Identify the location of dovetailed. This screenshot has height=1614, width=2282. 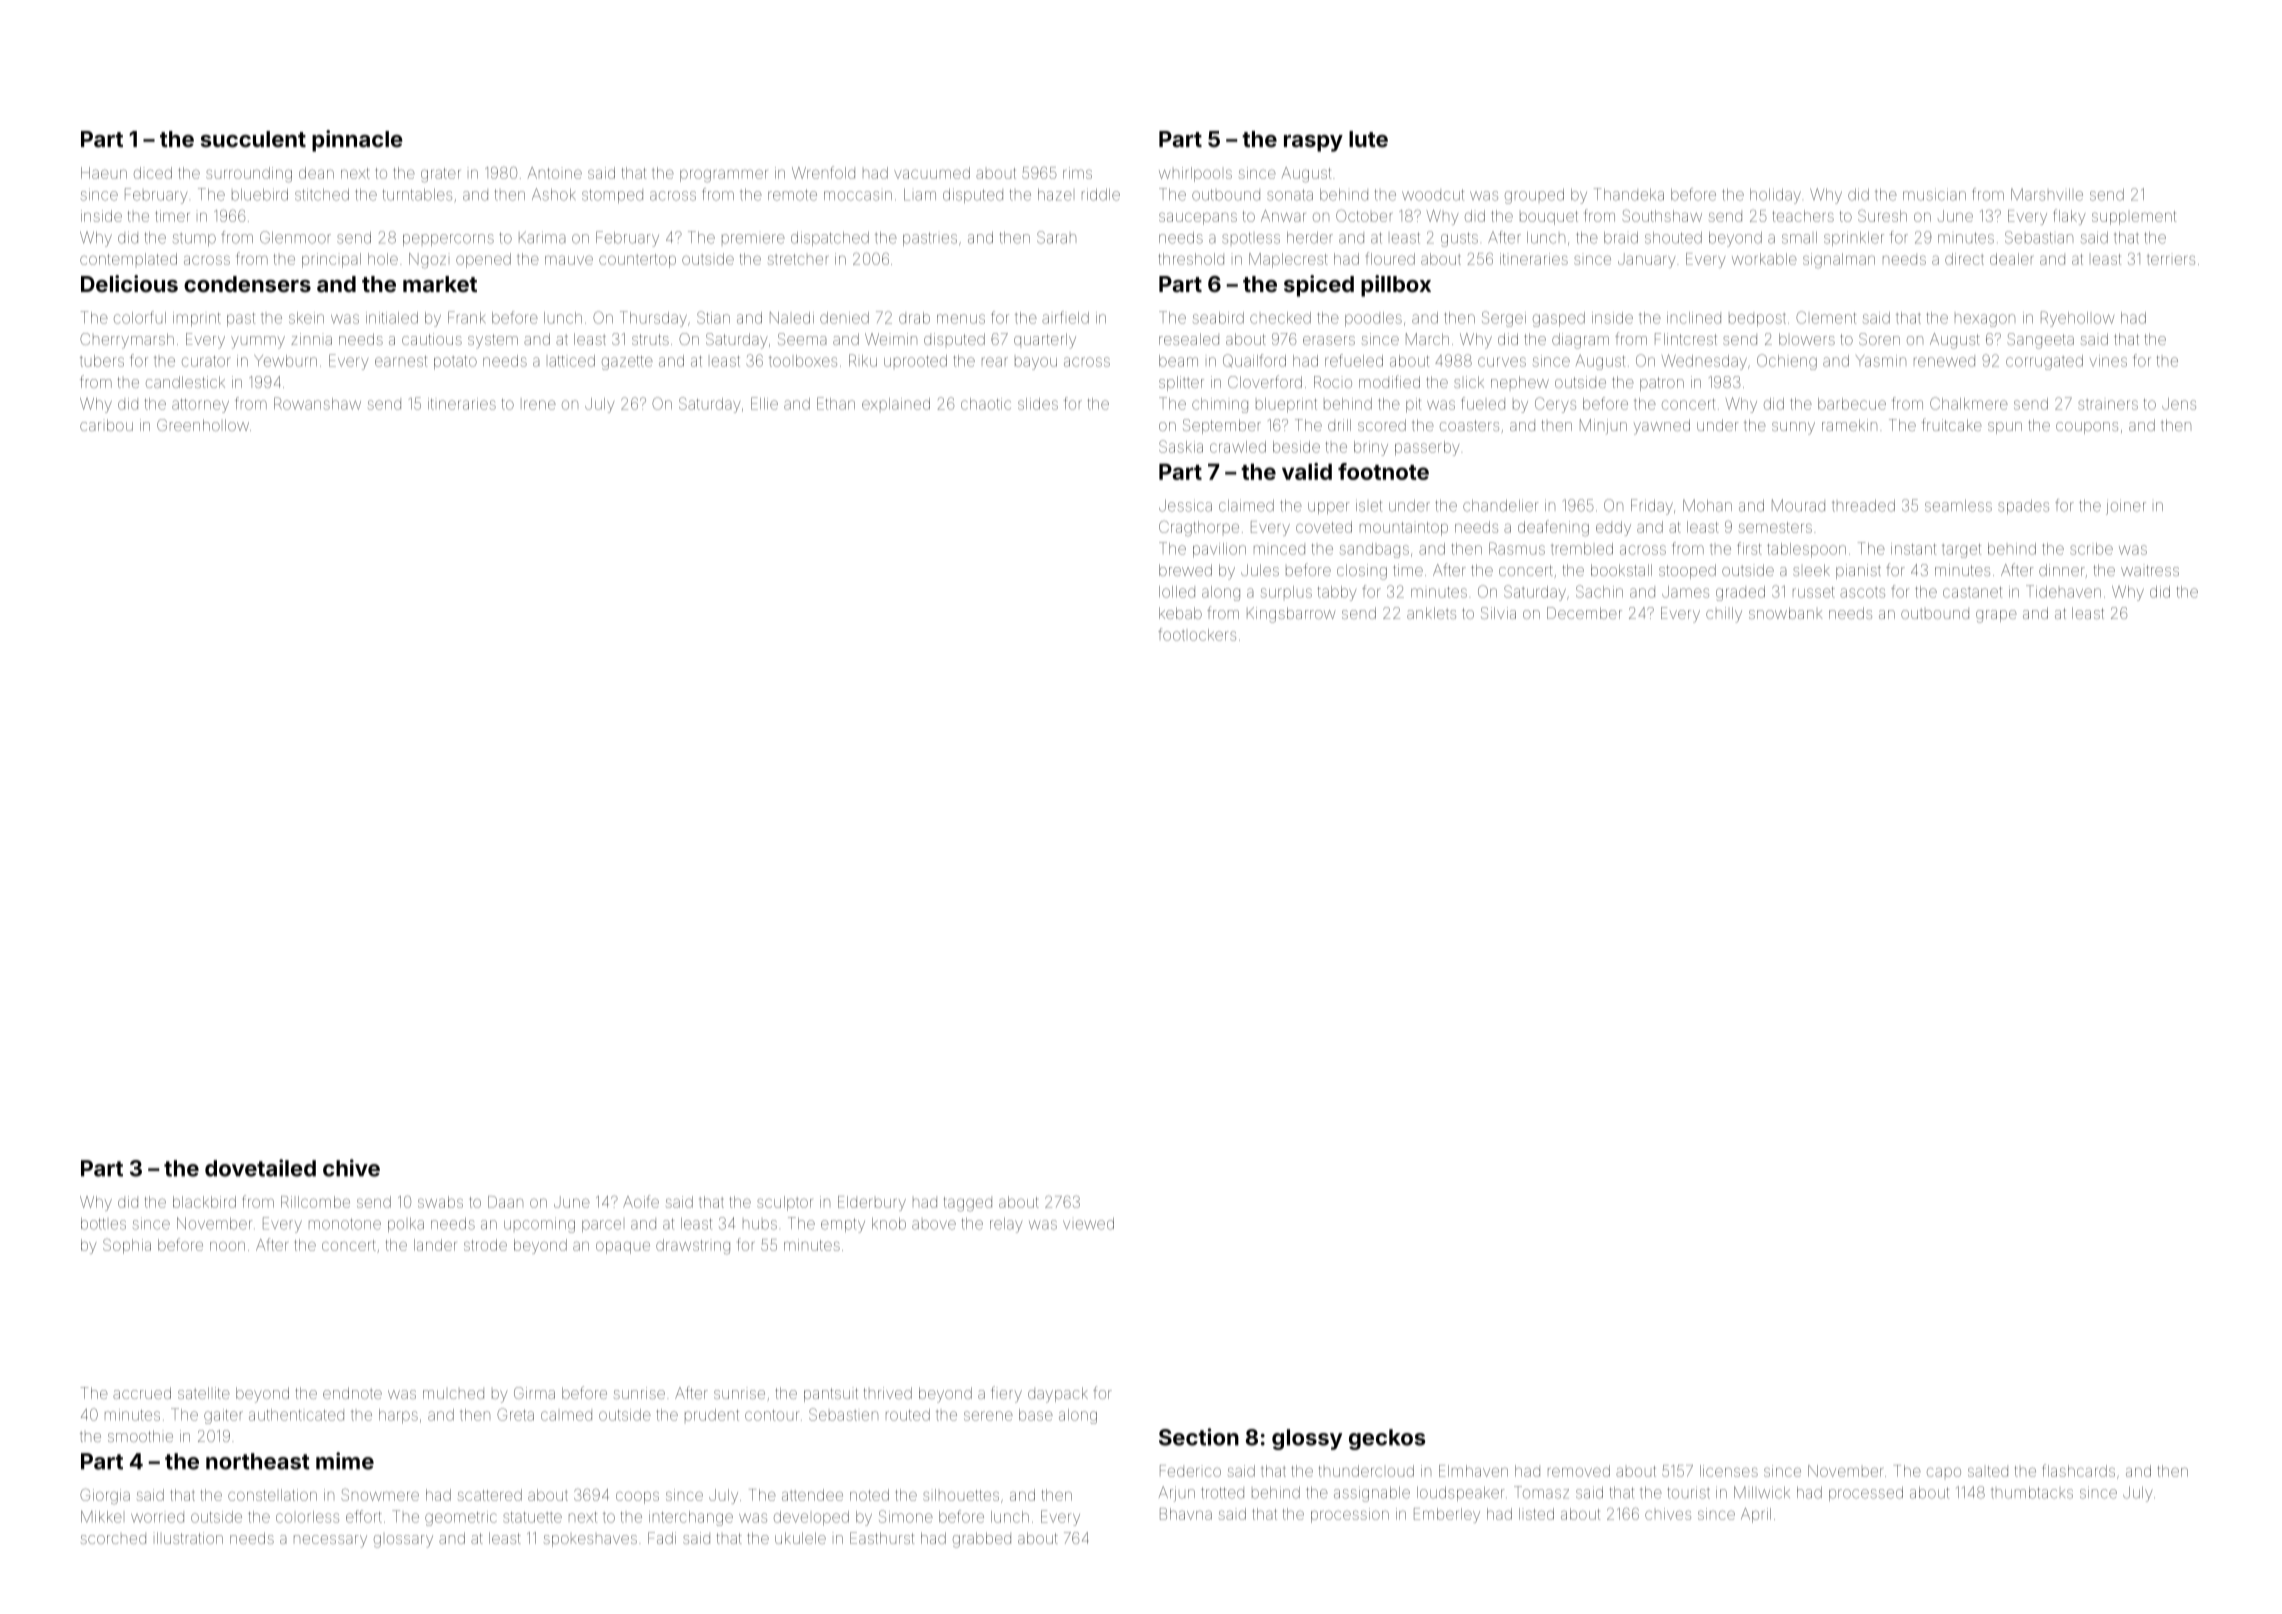
(260, 1168).
